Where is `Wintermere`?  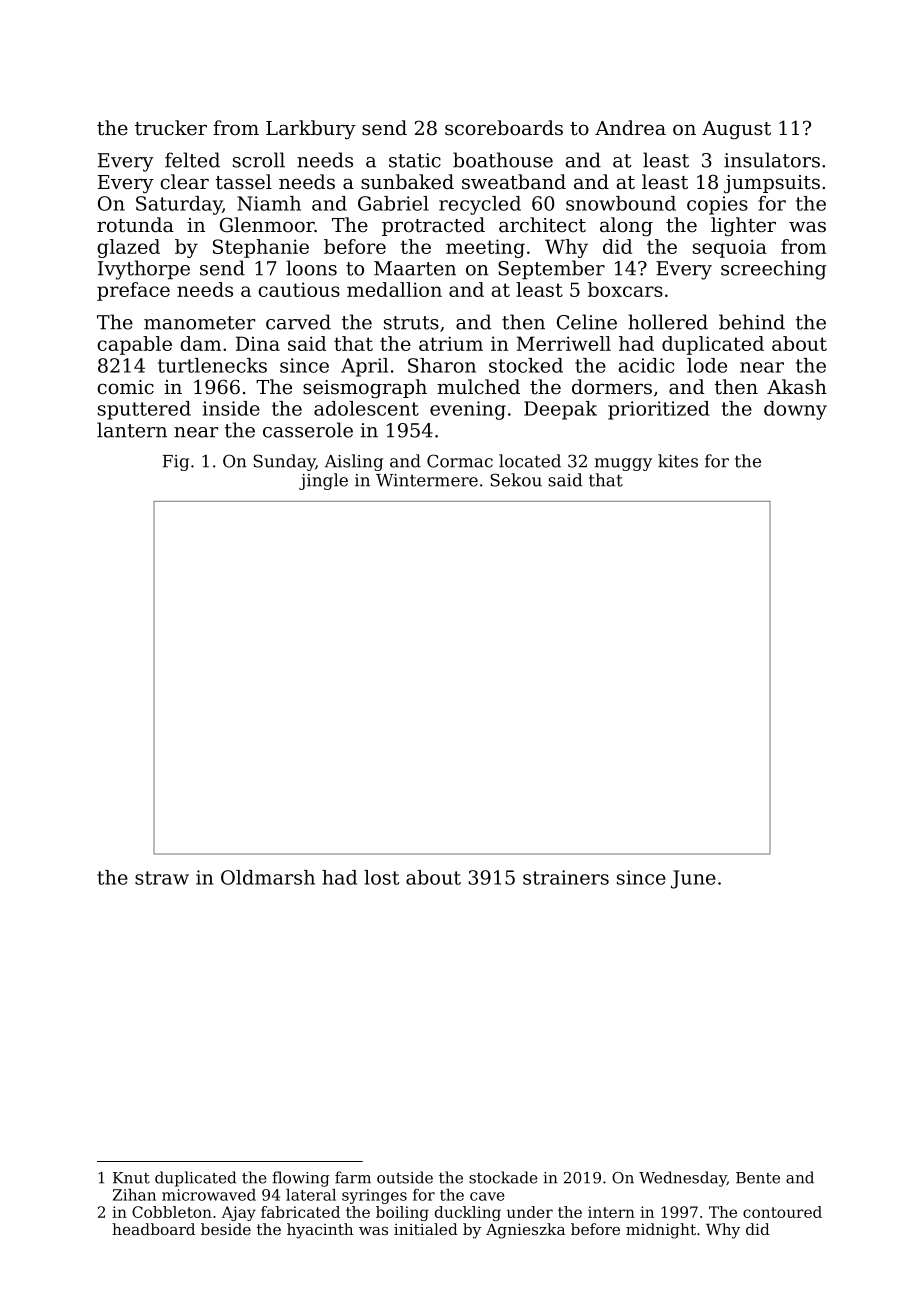 Wintermere is located at coordinates (427, 480).
